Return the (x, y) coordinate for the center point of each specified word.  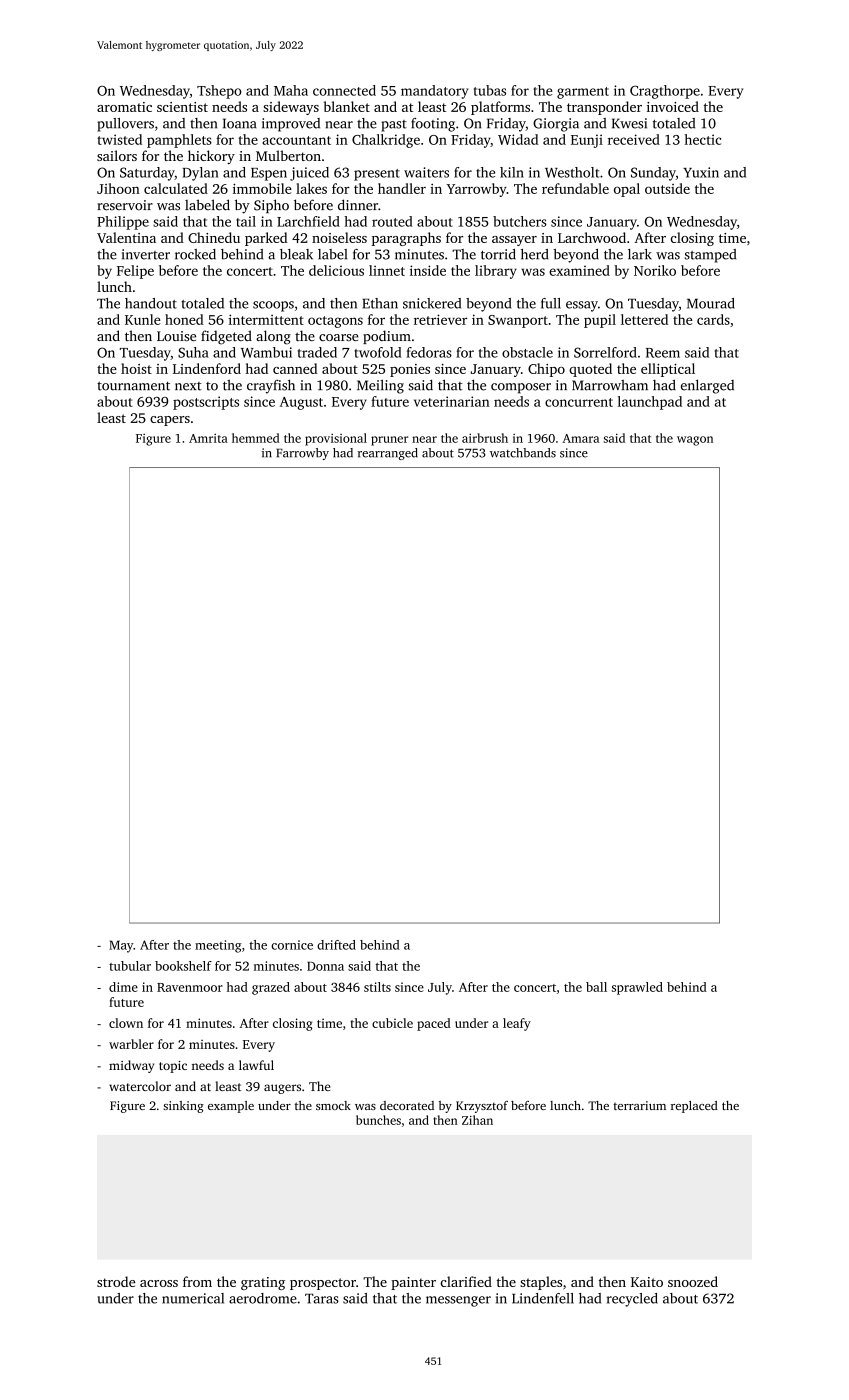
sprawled (637, 988)
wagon (695, 441)
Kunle (143, 319)
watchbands (523, 453)
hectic (703, 139)
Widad (518, 139)
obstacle (527, 352)
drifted (336, 945)
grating (263, 1283)
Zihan (477, 1120)
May (121, 946)
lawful (256, 1065)
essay (582, 306)
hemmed (256, 438)
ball (596, 987)
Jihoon (118, 188)
